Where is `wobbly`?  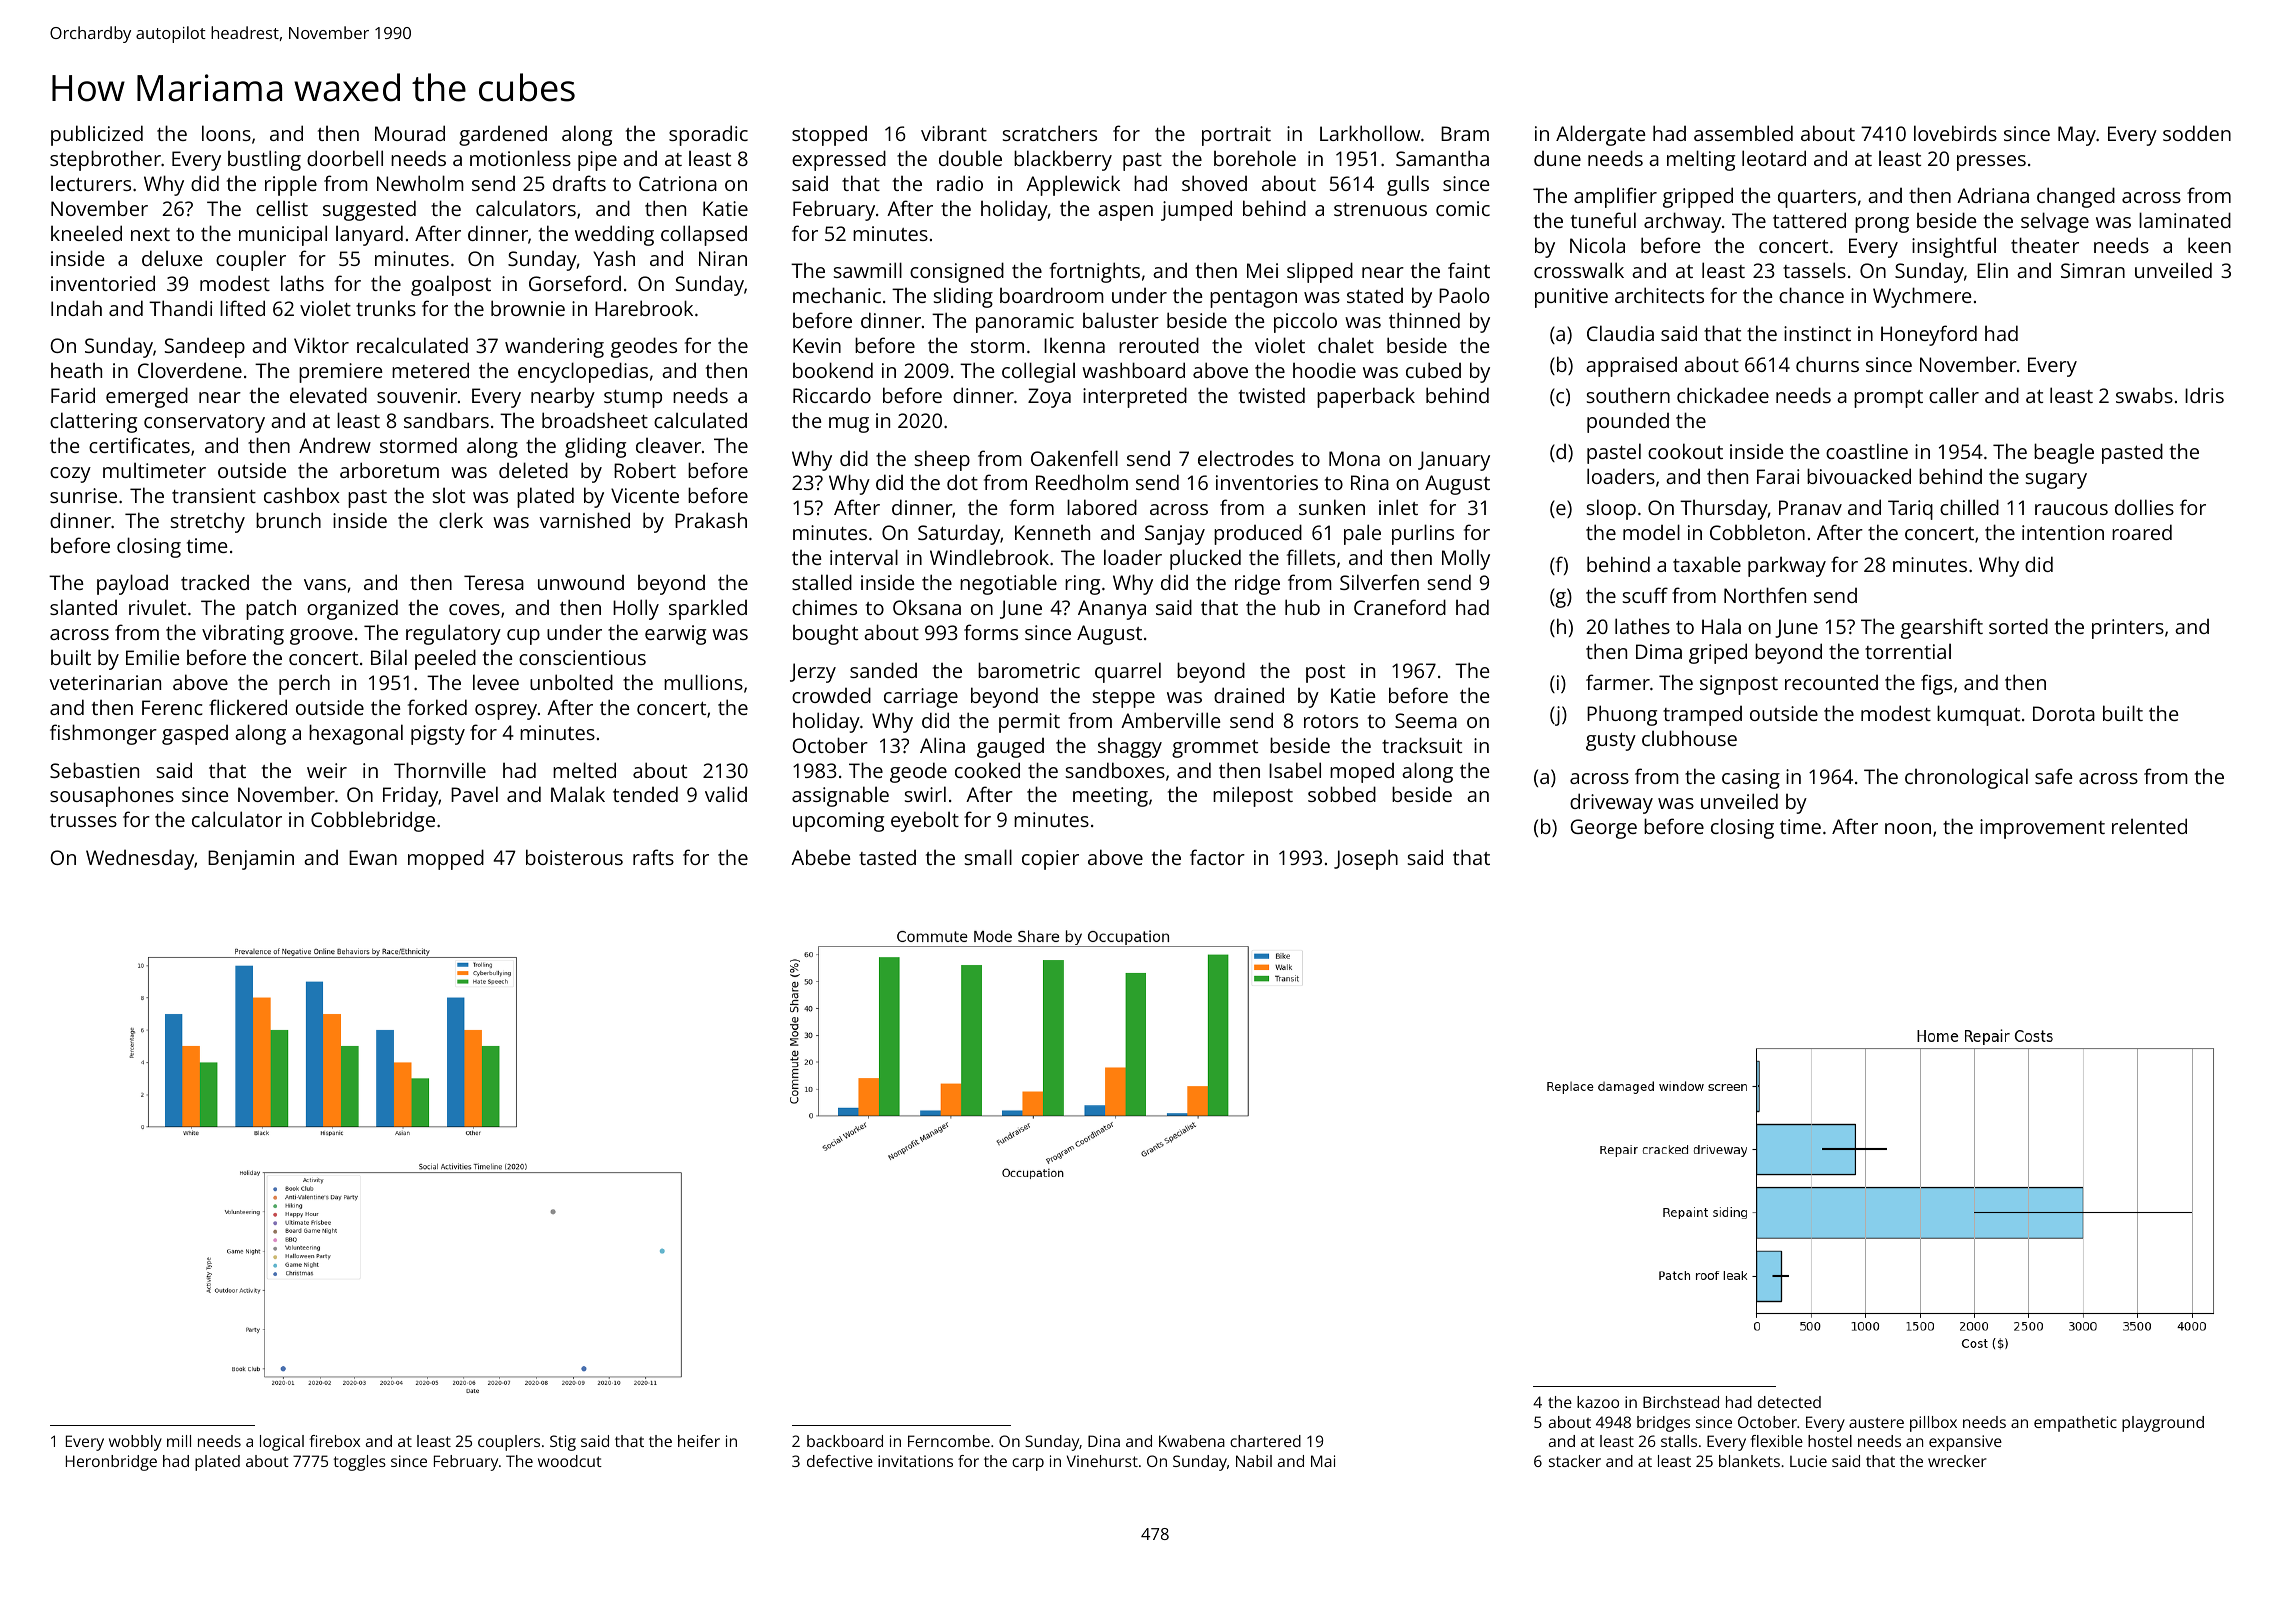
wobbly is located at coordinates (135, 1443).
